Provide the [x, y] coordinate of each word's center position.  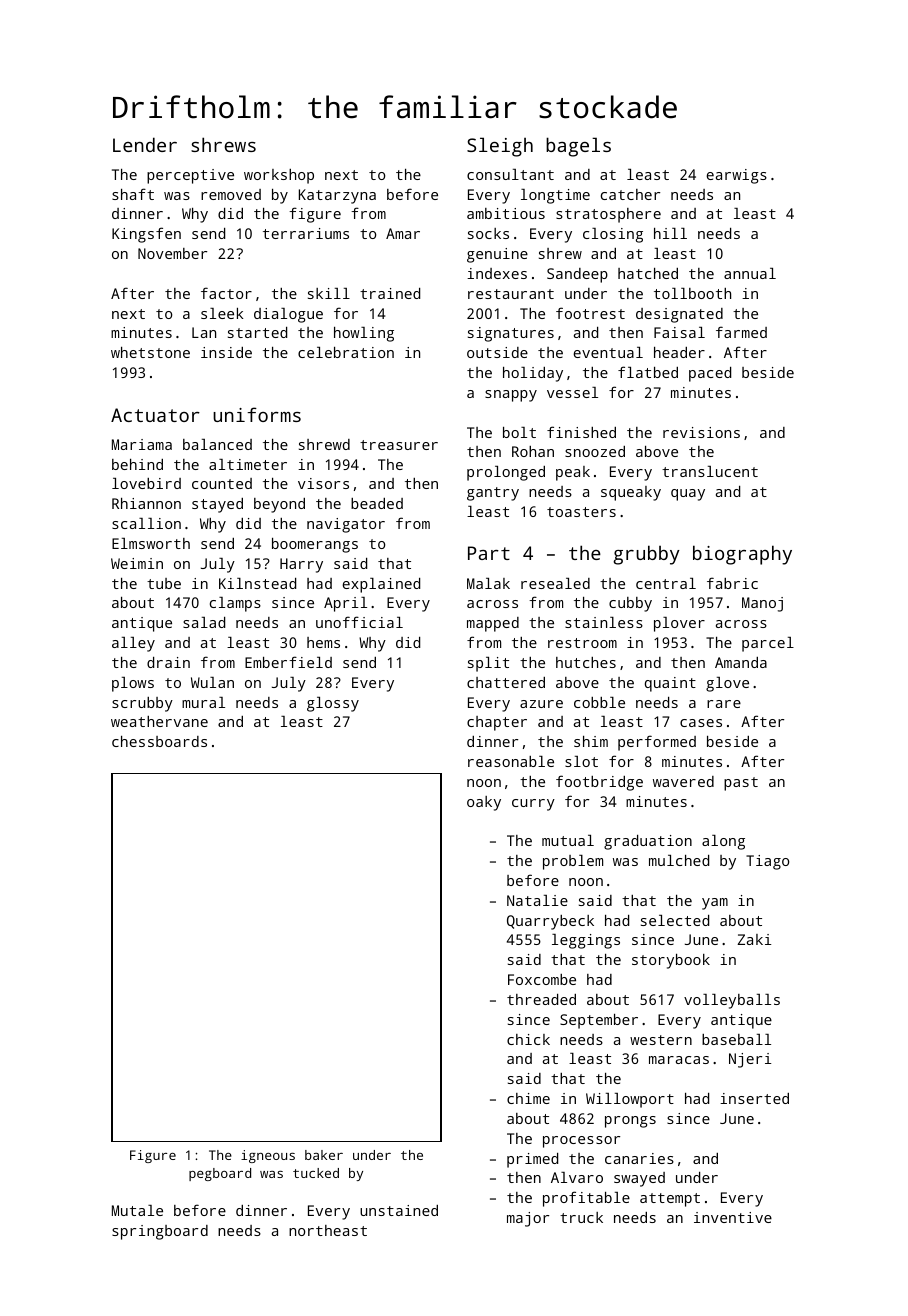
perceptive [190, 176]
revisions [701, 432]
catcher [630, 194]
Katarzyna [337, 196]
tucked [316, 1173]
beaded [377, 503]
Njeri [750, 1060]
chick [528, 1039]
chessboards [159, 741]
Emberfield [288, 662]
